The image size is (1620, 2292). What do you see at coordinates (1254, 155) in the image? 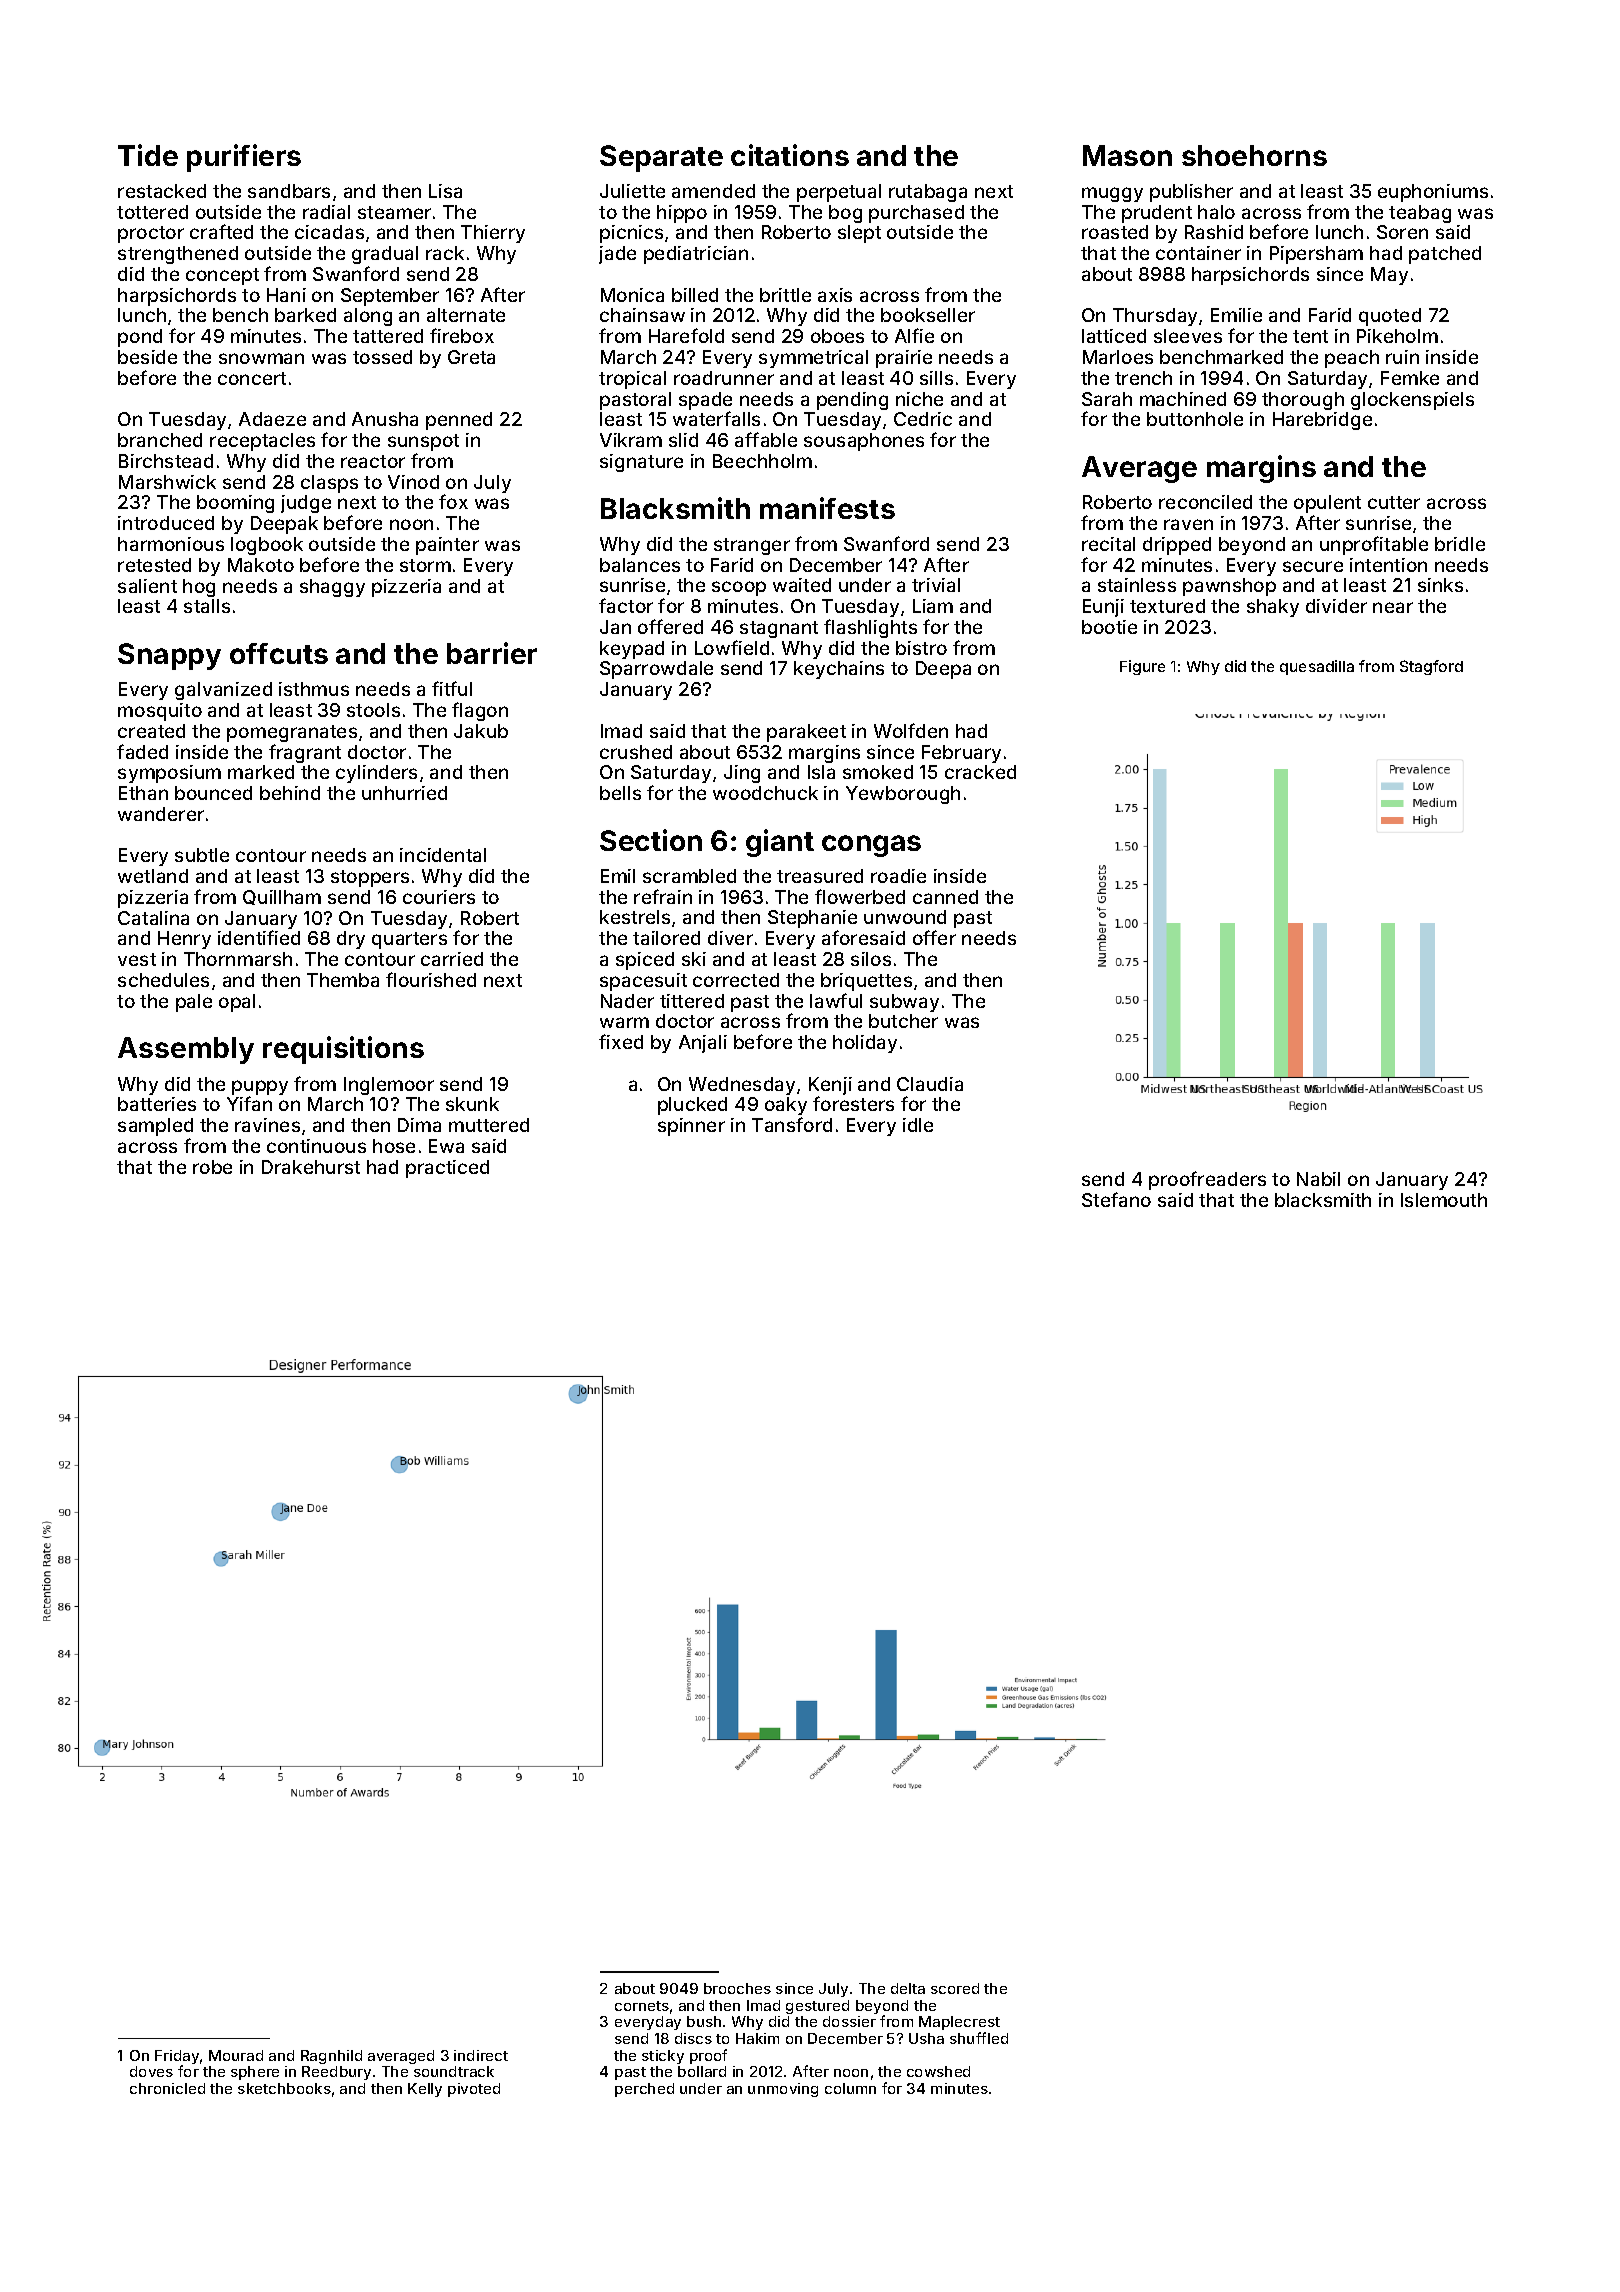
I see `shoehorns` at bounding box center [1254, 155].
